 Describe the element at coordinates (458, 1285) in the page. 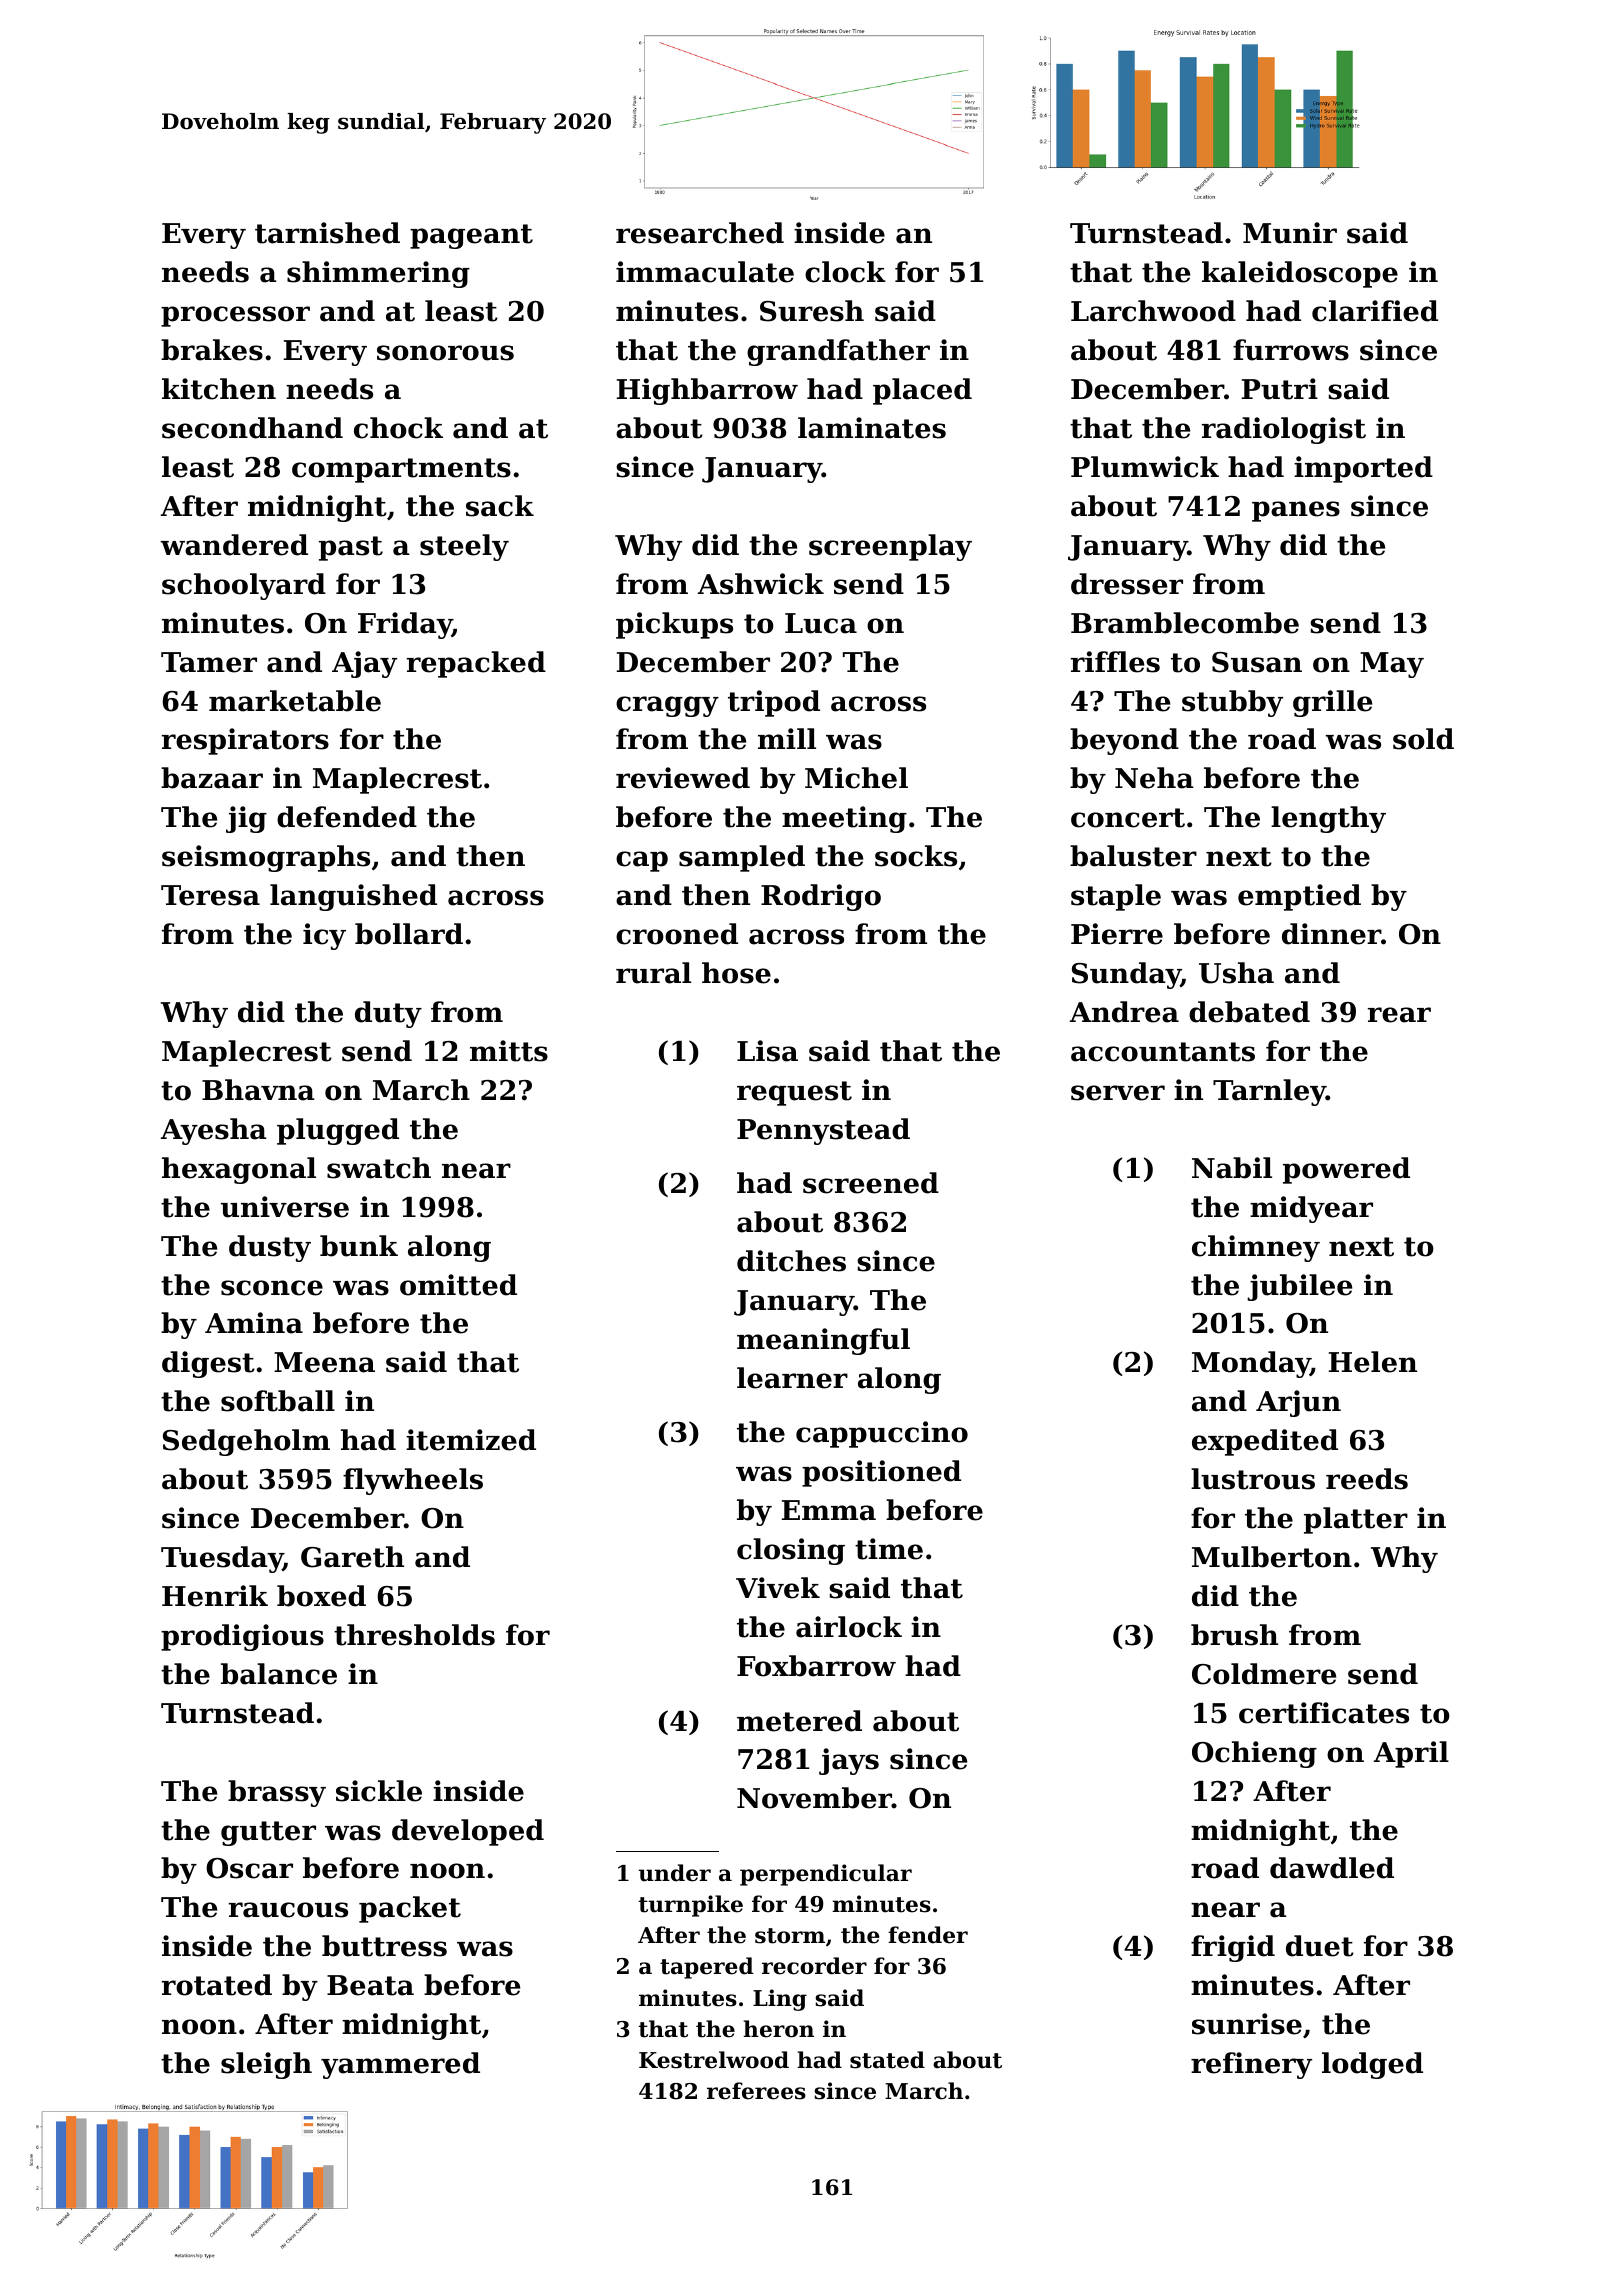

I see `omitted` at that location.
